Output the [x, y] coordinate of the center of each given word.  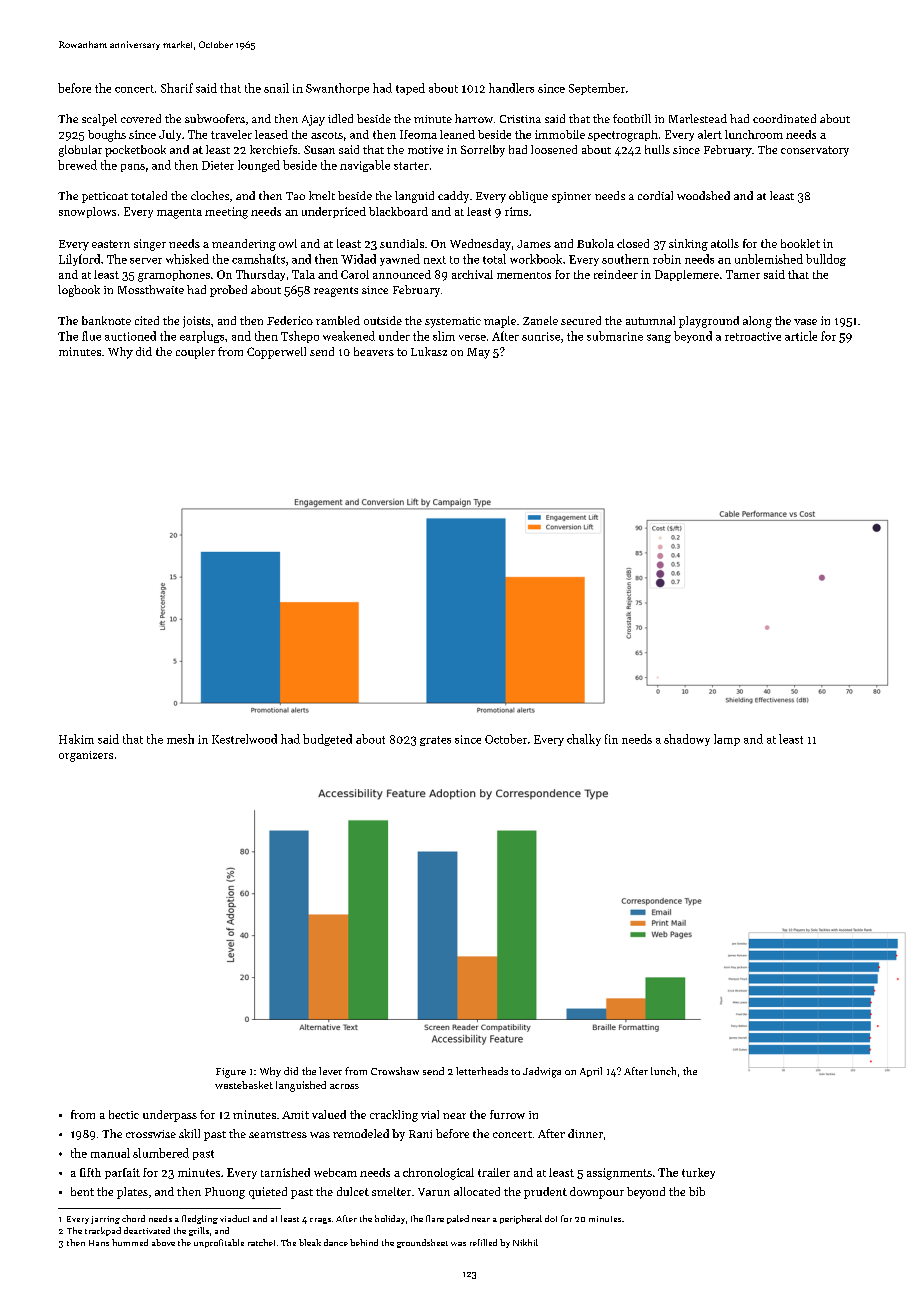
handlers [511, 88]
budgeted [327, 740]
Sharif [177, 88]
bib [697, 1191]
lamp [727, 740]
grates [435, 741]
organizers [86, 756]
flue [91, 336]
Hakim [76, 739]
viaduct [234, 1218]
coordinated [784, 118]
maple [500, 322]
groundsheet [422, 1243]
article [801, 336]
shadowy [687, 740]
